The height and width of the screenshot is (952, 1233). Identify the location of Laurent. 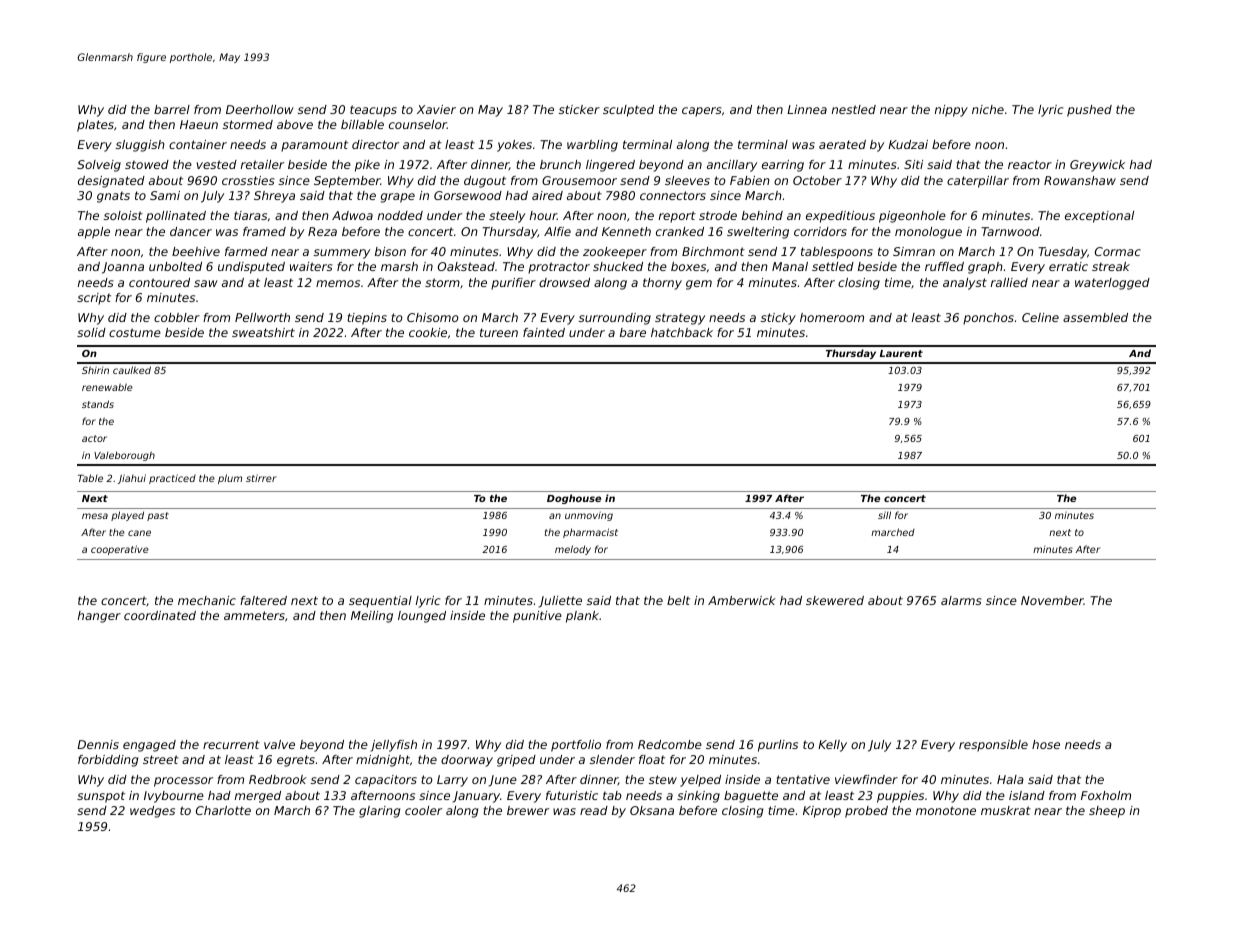
(901, 353).
